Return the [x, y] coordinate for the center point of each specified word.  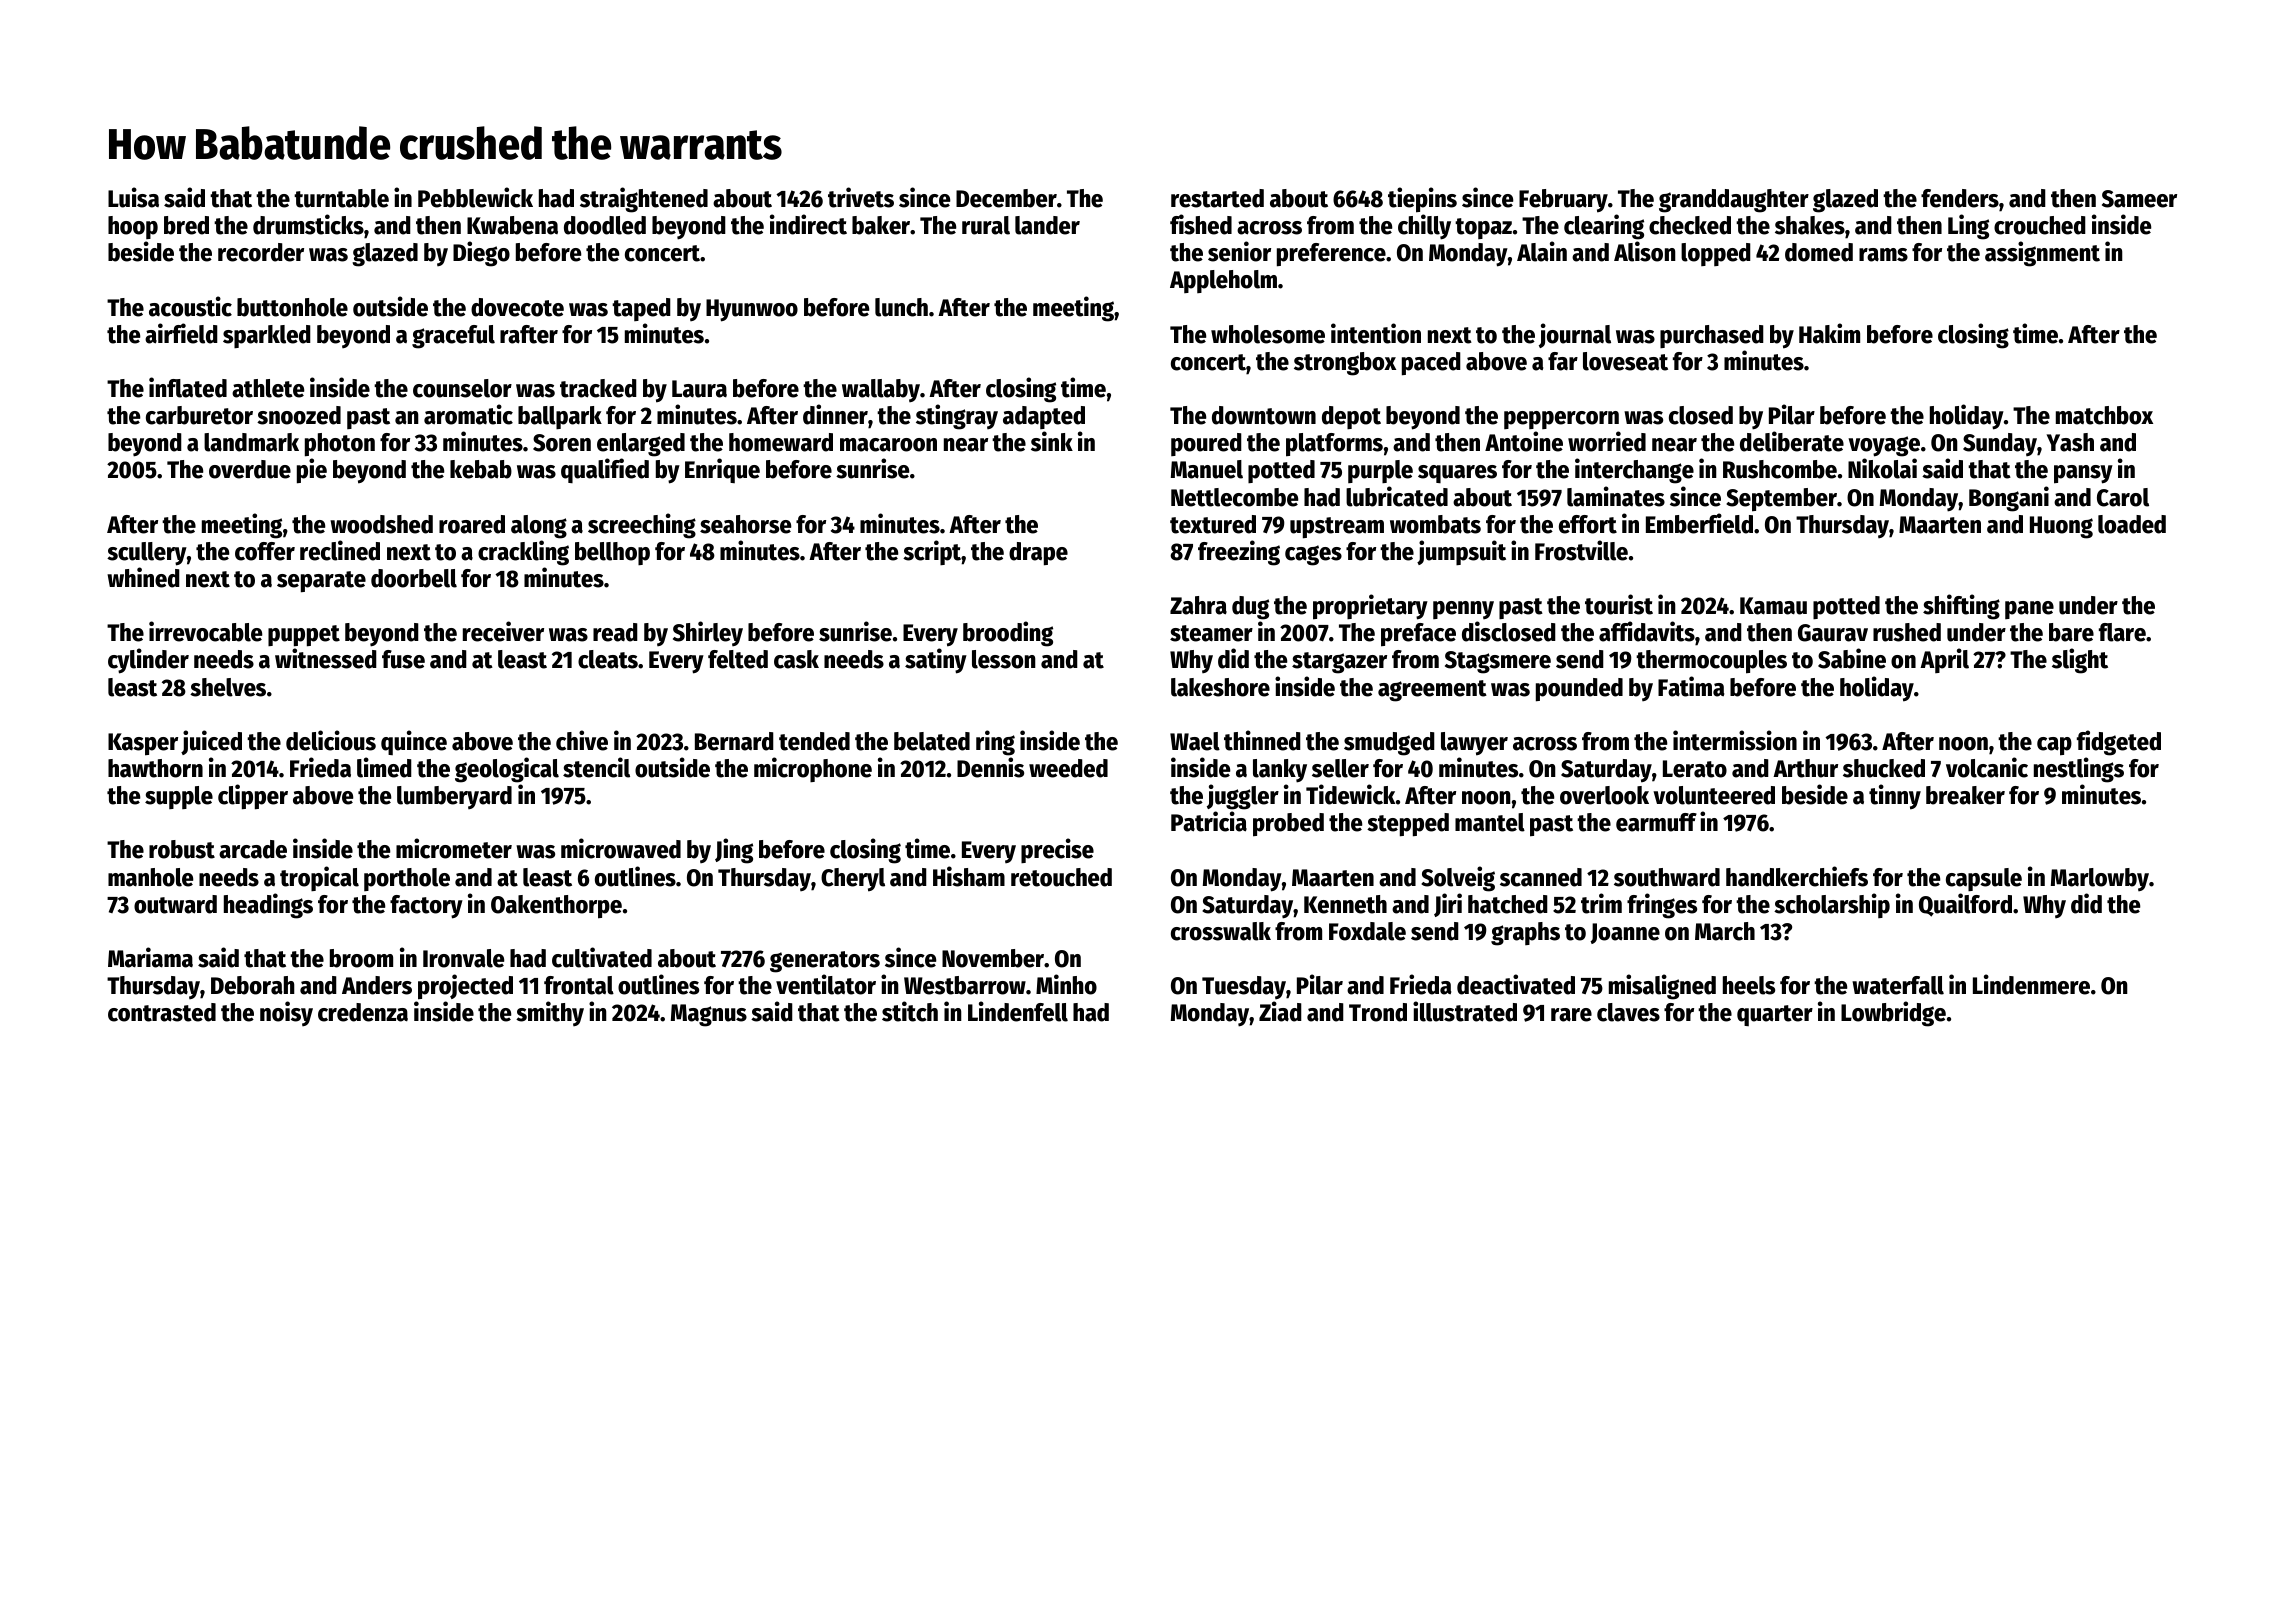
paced [1431, 364]
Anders [377, 985]
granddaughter [1734, 201]
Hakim [1829, 333]
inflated [188, 387]
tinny [1895, 797]
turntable [341, 198]
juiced [211, 742]
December [1006, 198]
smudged [1389, 744]
